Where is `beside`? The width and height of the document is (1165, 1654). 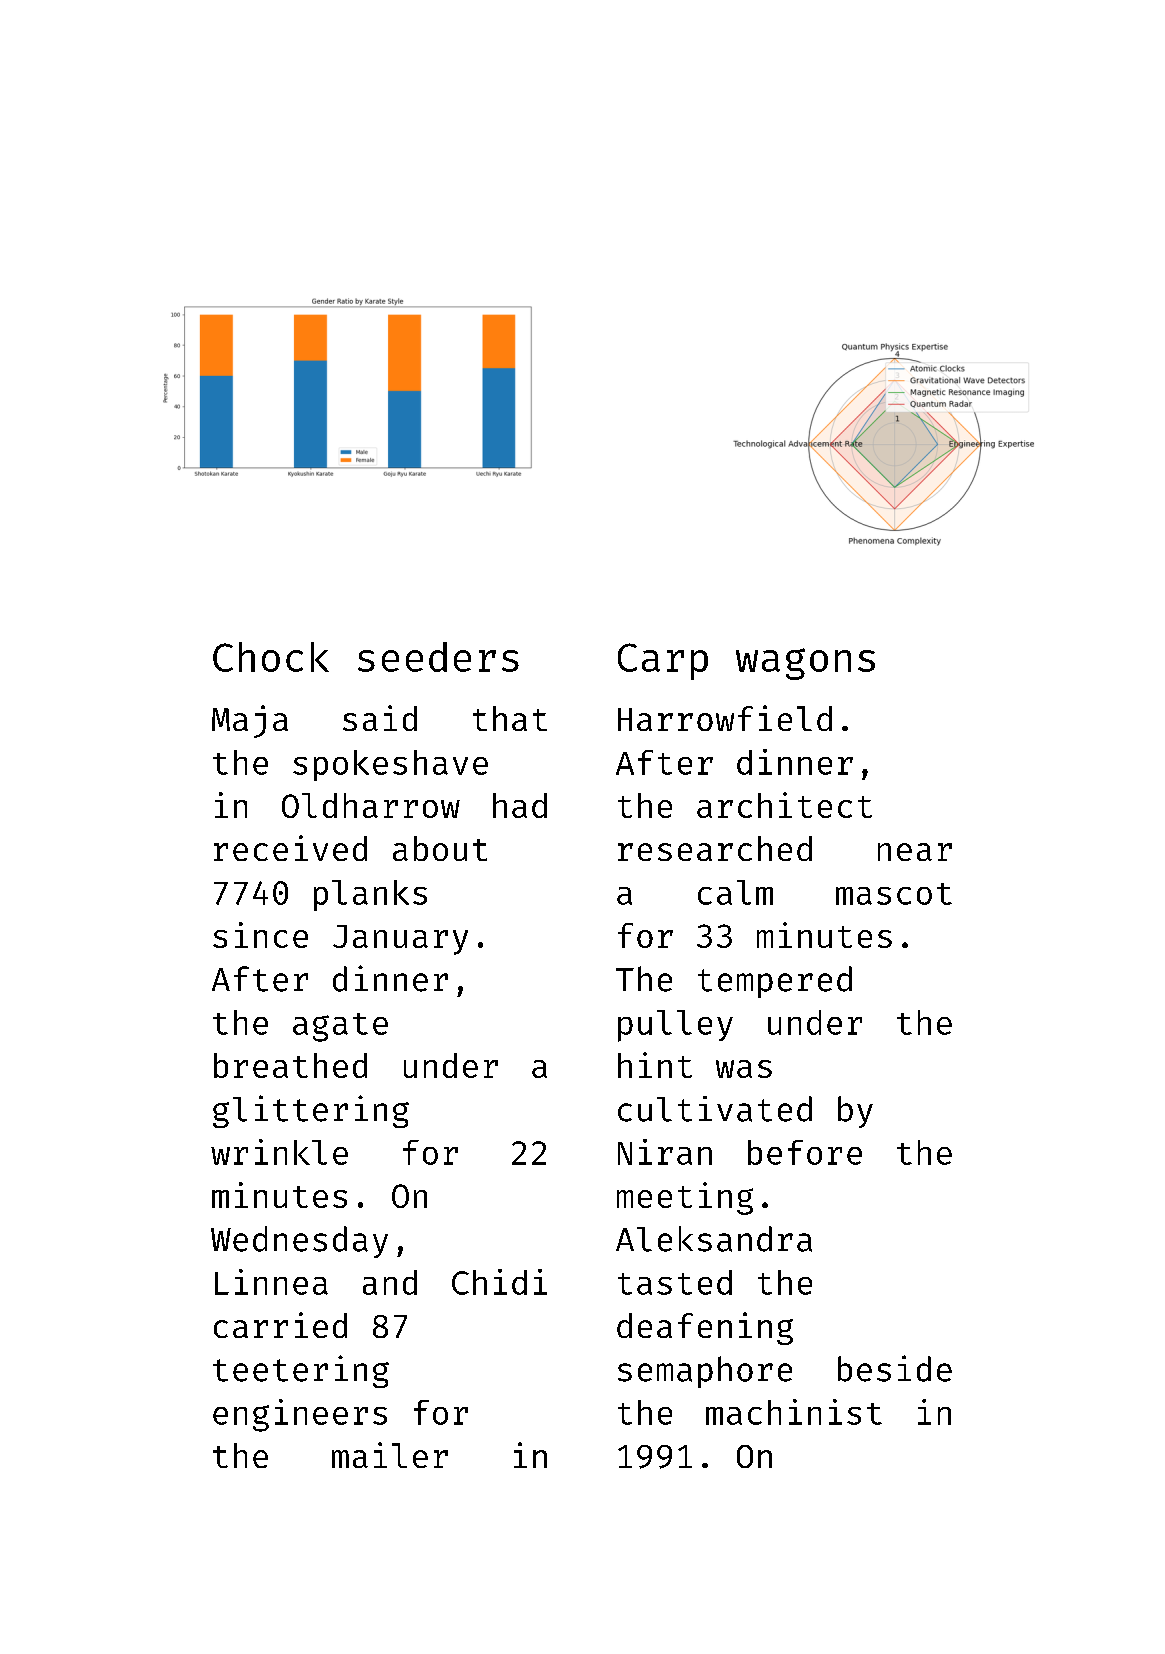
beside is located at coordinates (895, 1368).
